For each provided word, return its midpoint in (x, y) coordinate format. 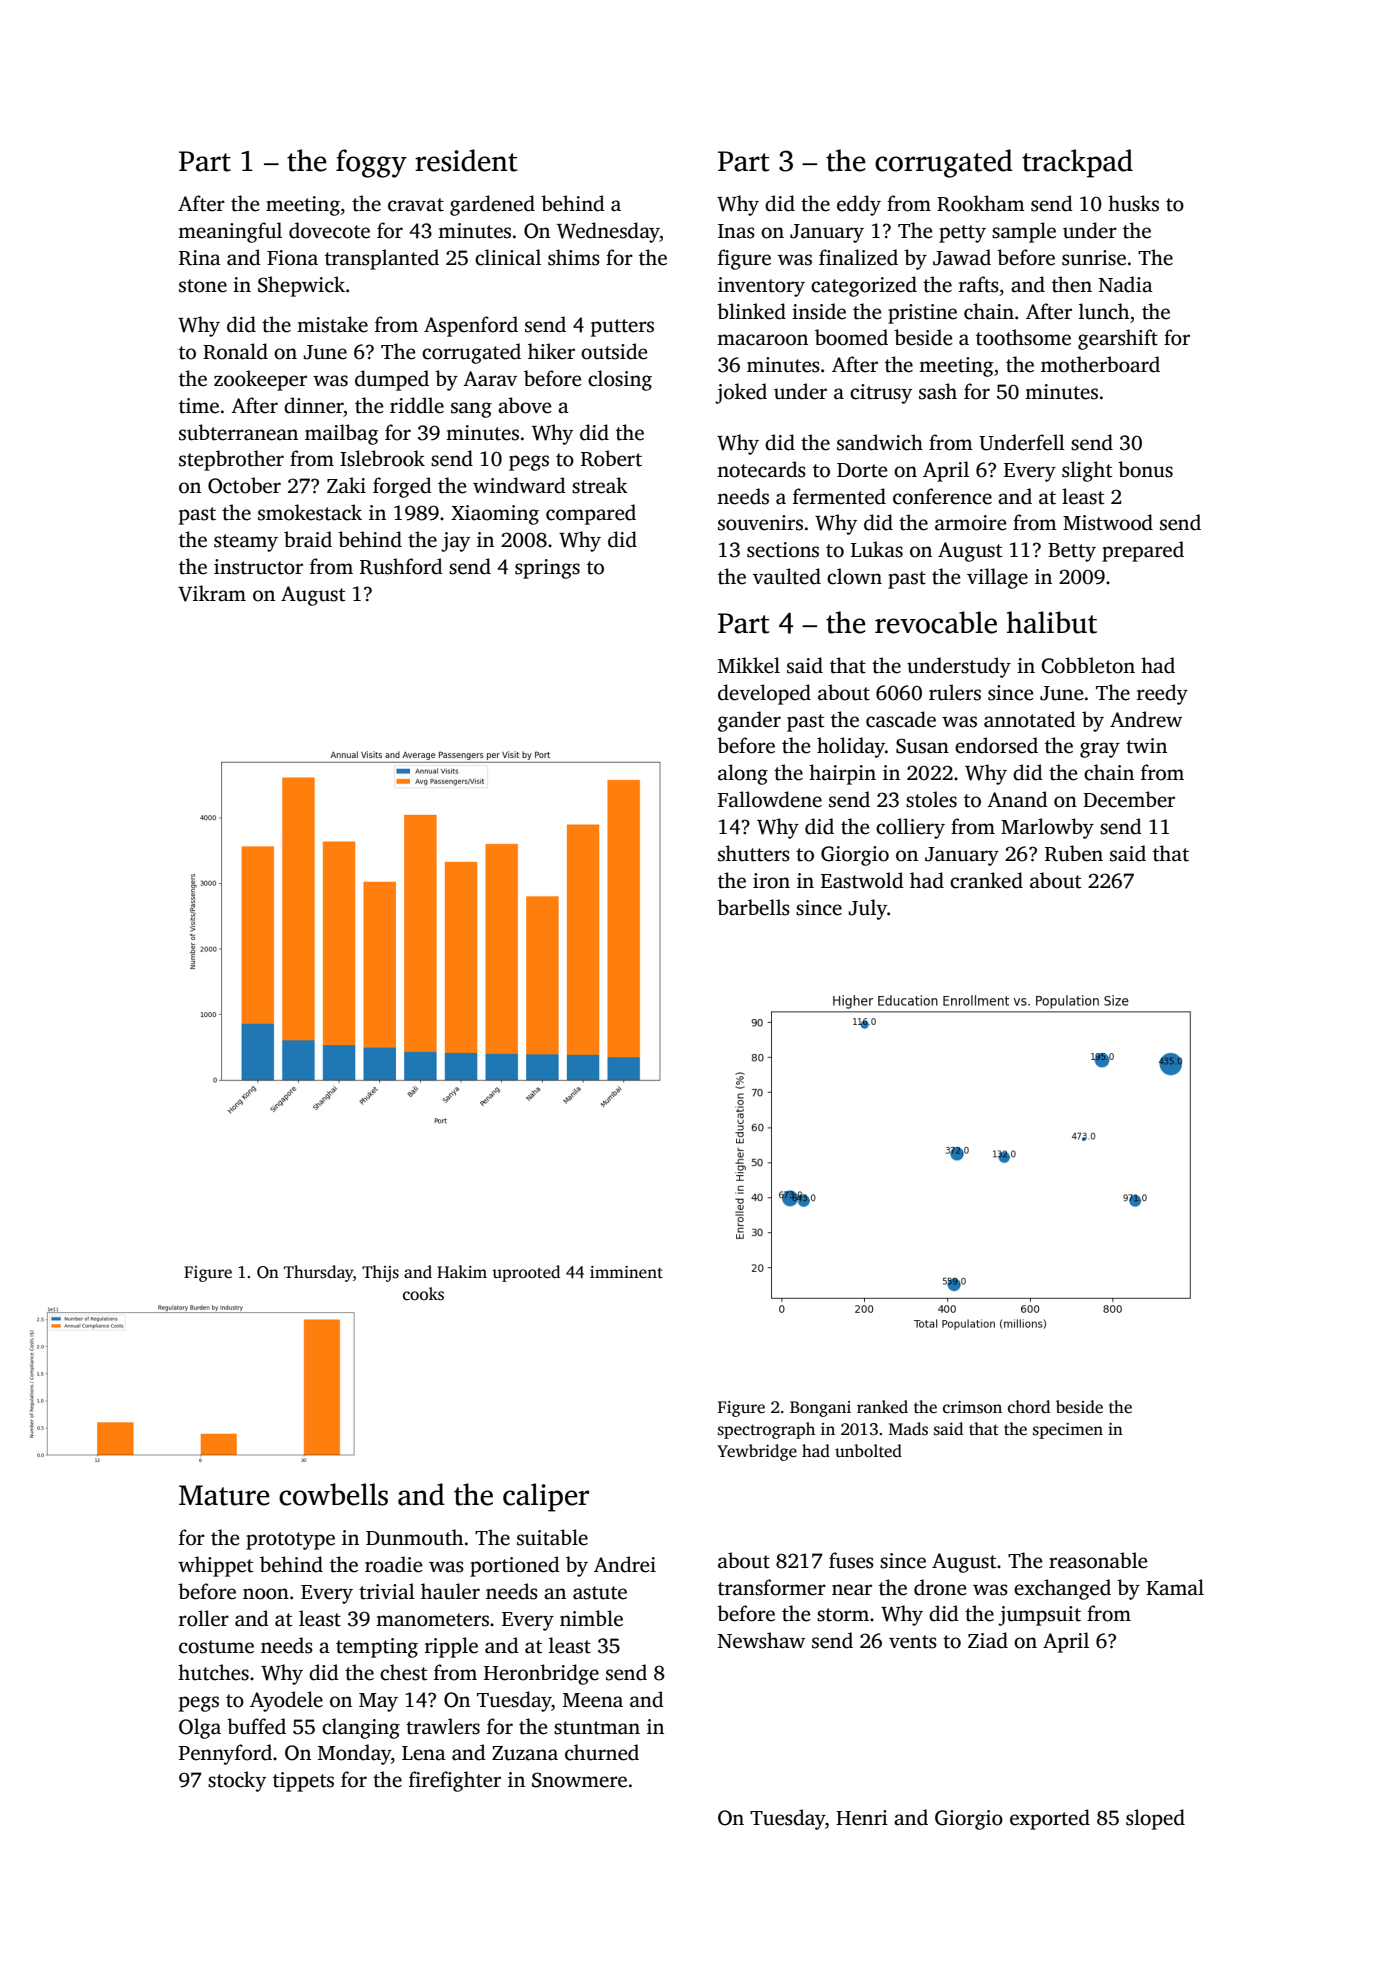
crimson (972, 1407)
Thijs (380, 1273)
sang (471, 410)
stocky (237, 1781)
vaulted (787, 576)
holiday (851, 747)
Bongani (820, 1409)
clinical (508, 257)
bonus (1145, 469)
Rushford (401, 566)
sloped (1155, 1819)
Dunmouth (414, 1537)
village (997, 578)
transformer (772, 1587)
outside (614, 351)
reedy (1162, 694)
